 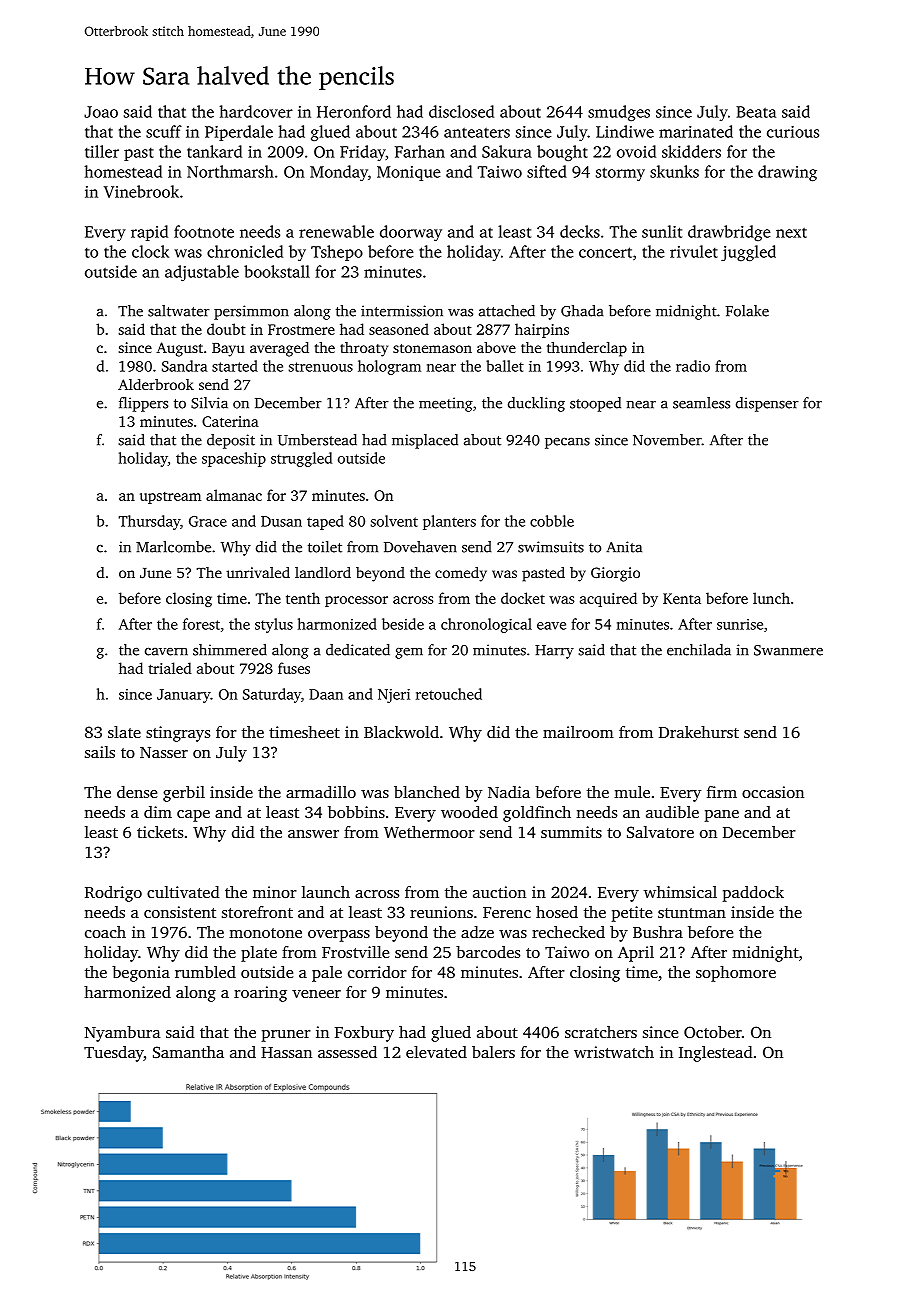 I want to click on flippers, so click(x=143, y=404).
